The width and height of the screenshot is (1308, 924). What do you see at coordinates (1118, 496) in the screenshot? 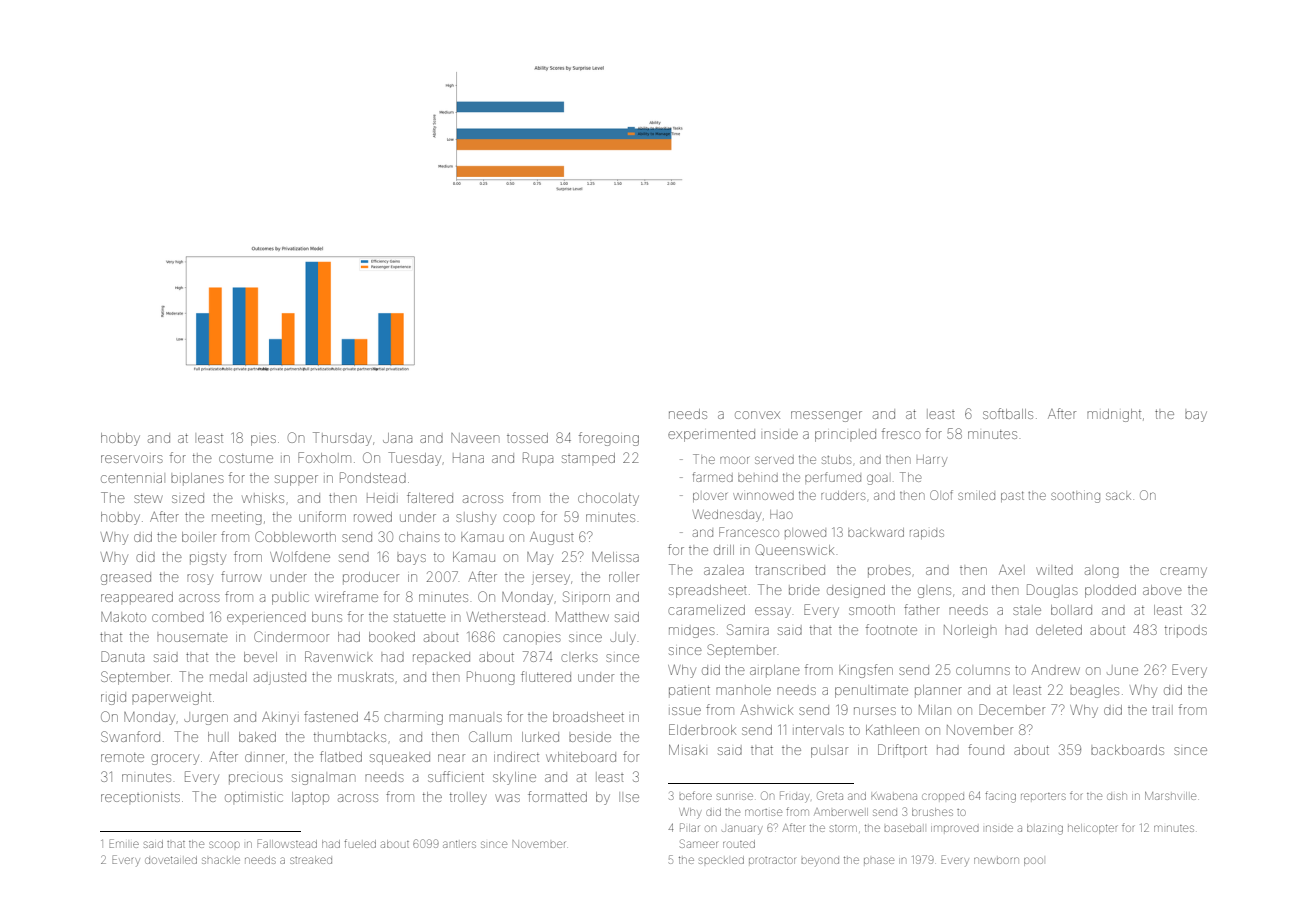
I see `sack` at bounding box center [1118, 496].
